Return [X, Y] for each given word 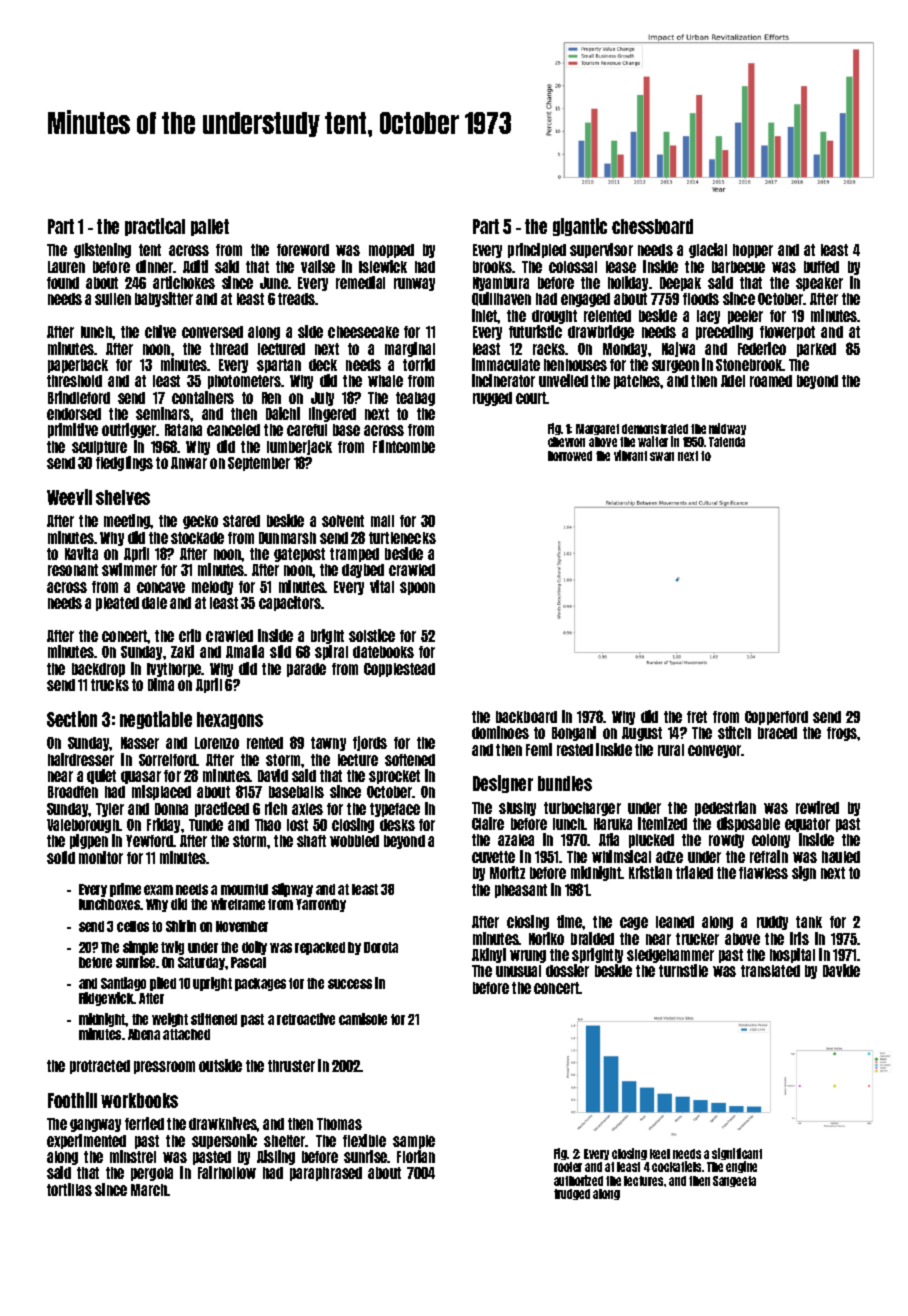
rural [671, 750]
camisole [363, 1019]
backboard [526, 717]
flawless [763, 873]
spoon [417, 588]
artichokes [184, 282]
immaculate [506, 364]
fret [697, 717]
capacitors [290, 603]
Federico [762, 348]
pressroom [164, 1067]
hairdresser [81, 759]
